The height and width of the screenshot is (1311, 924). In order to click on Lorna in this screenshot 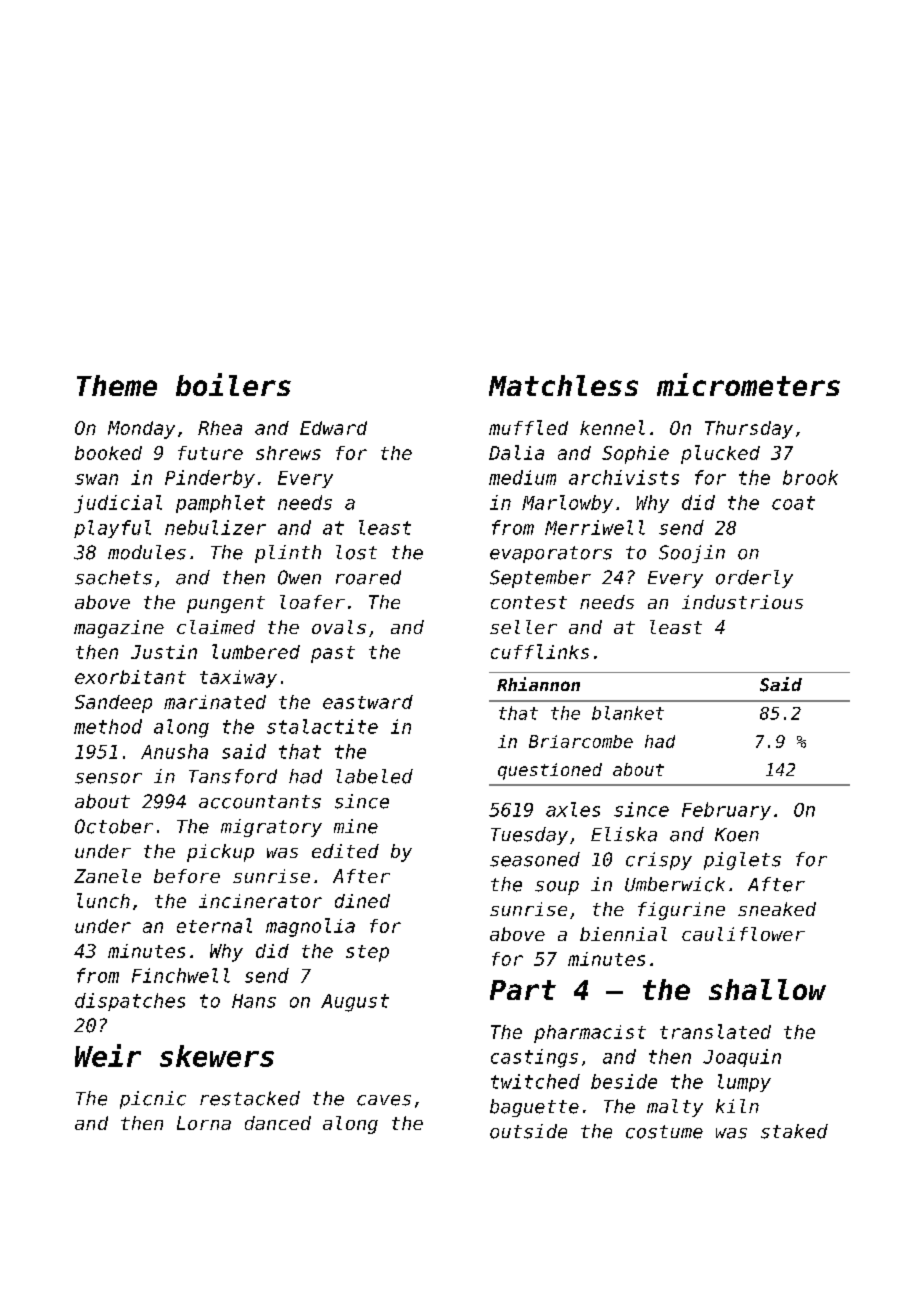, I will do `click(204, 1123)`.
